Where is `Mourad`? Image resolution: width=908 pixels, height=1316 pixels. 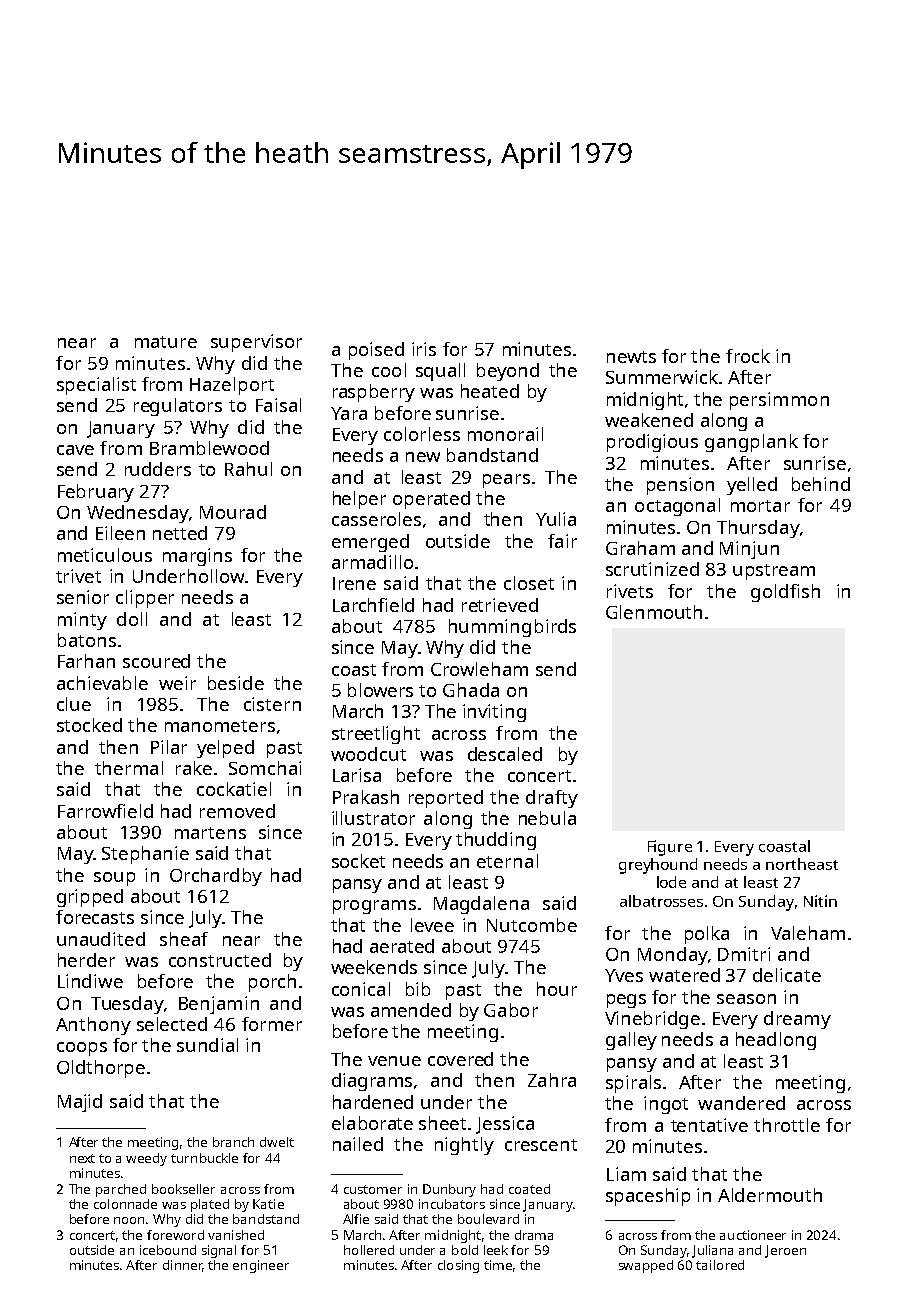 Mourad is located at coordinates (233, 512).
